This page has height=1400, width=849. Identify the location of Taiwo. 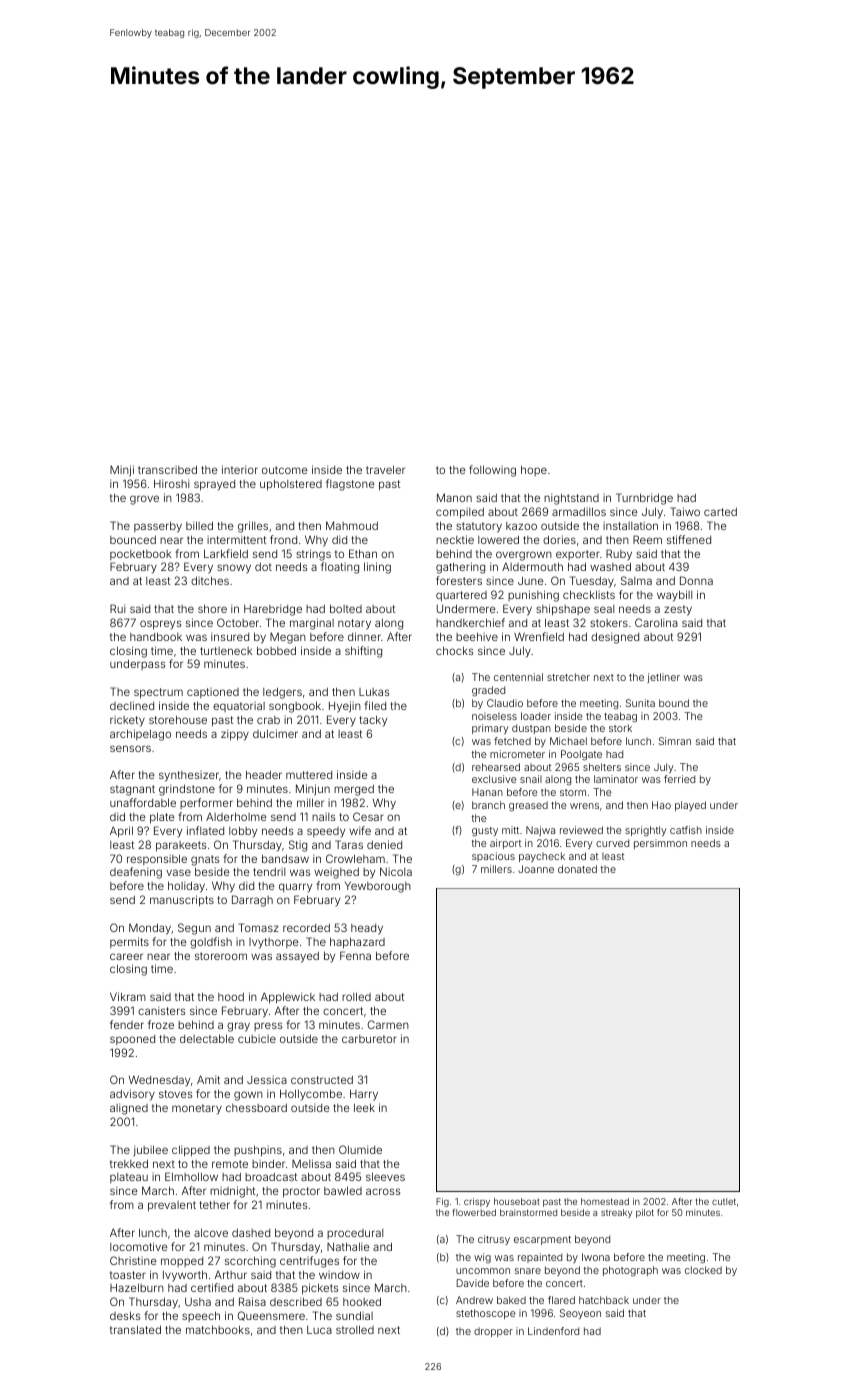
(685, 511).
